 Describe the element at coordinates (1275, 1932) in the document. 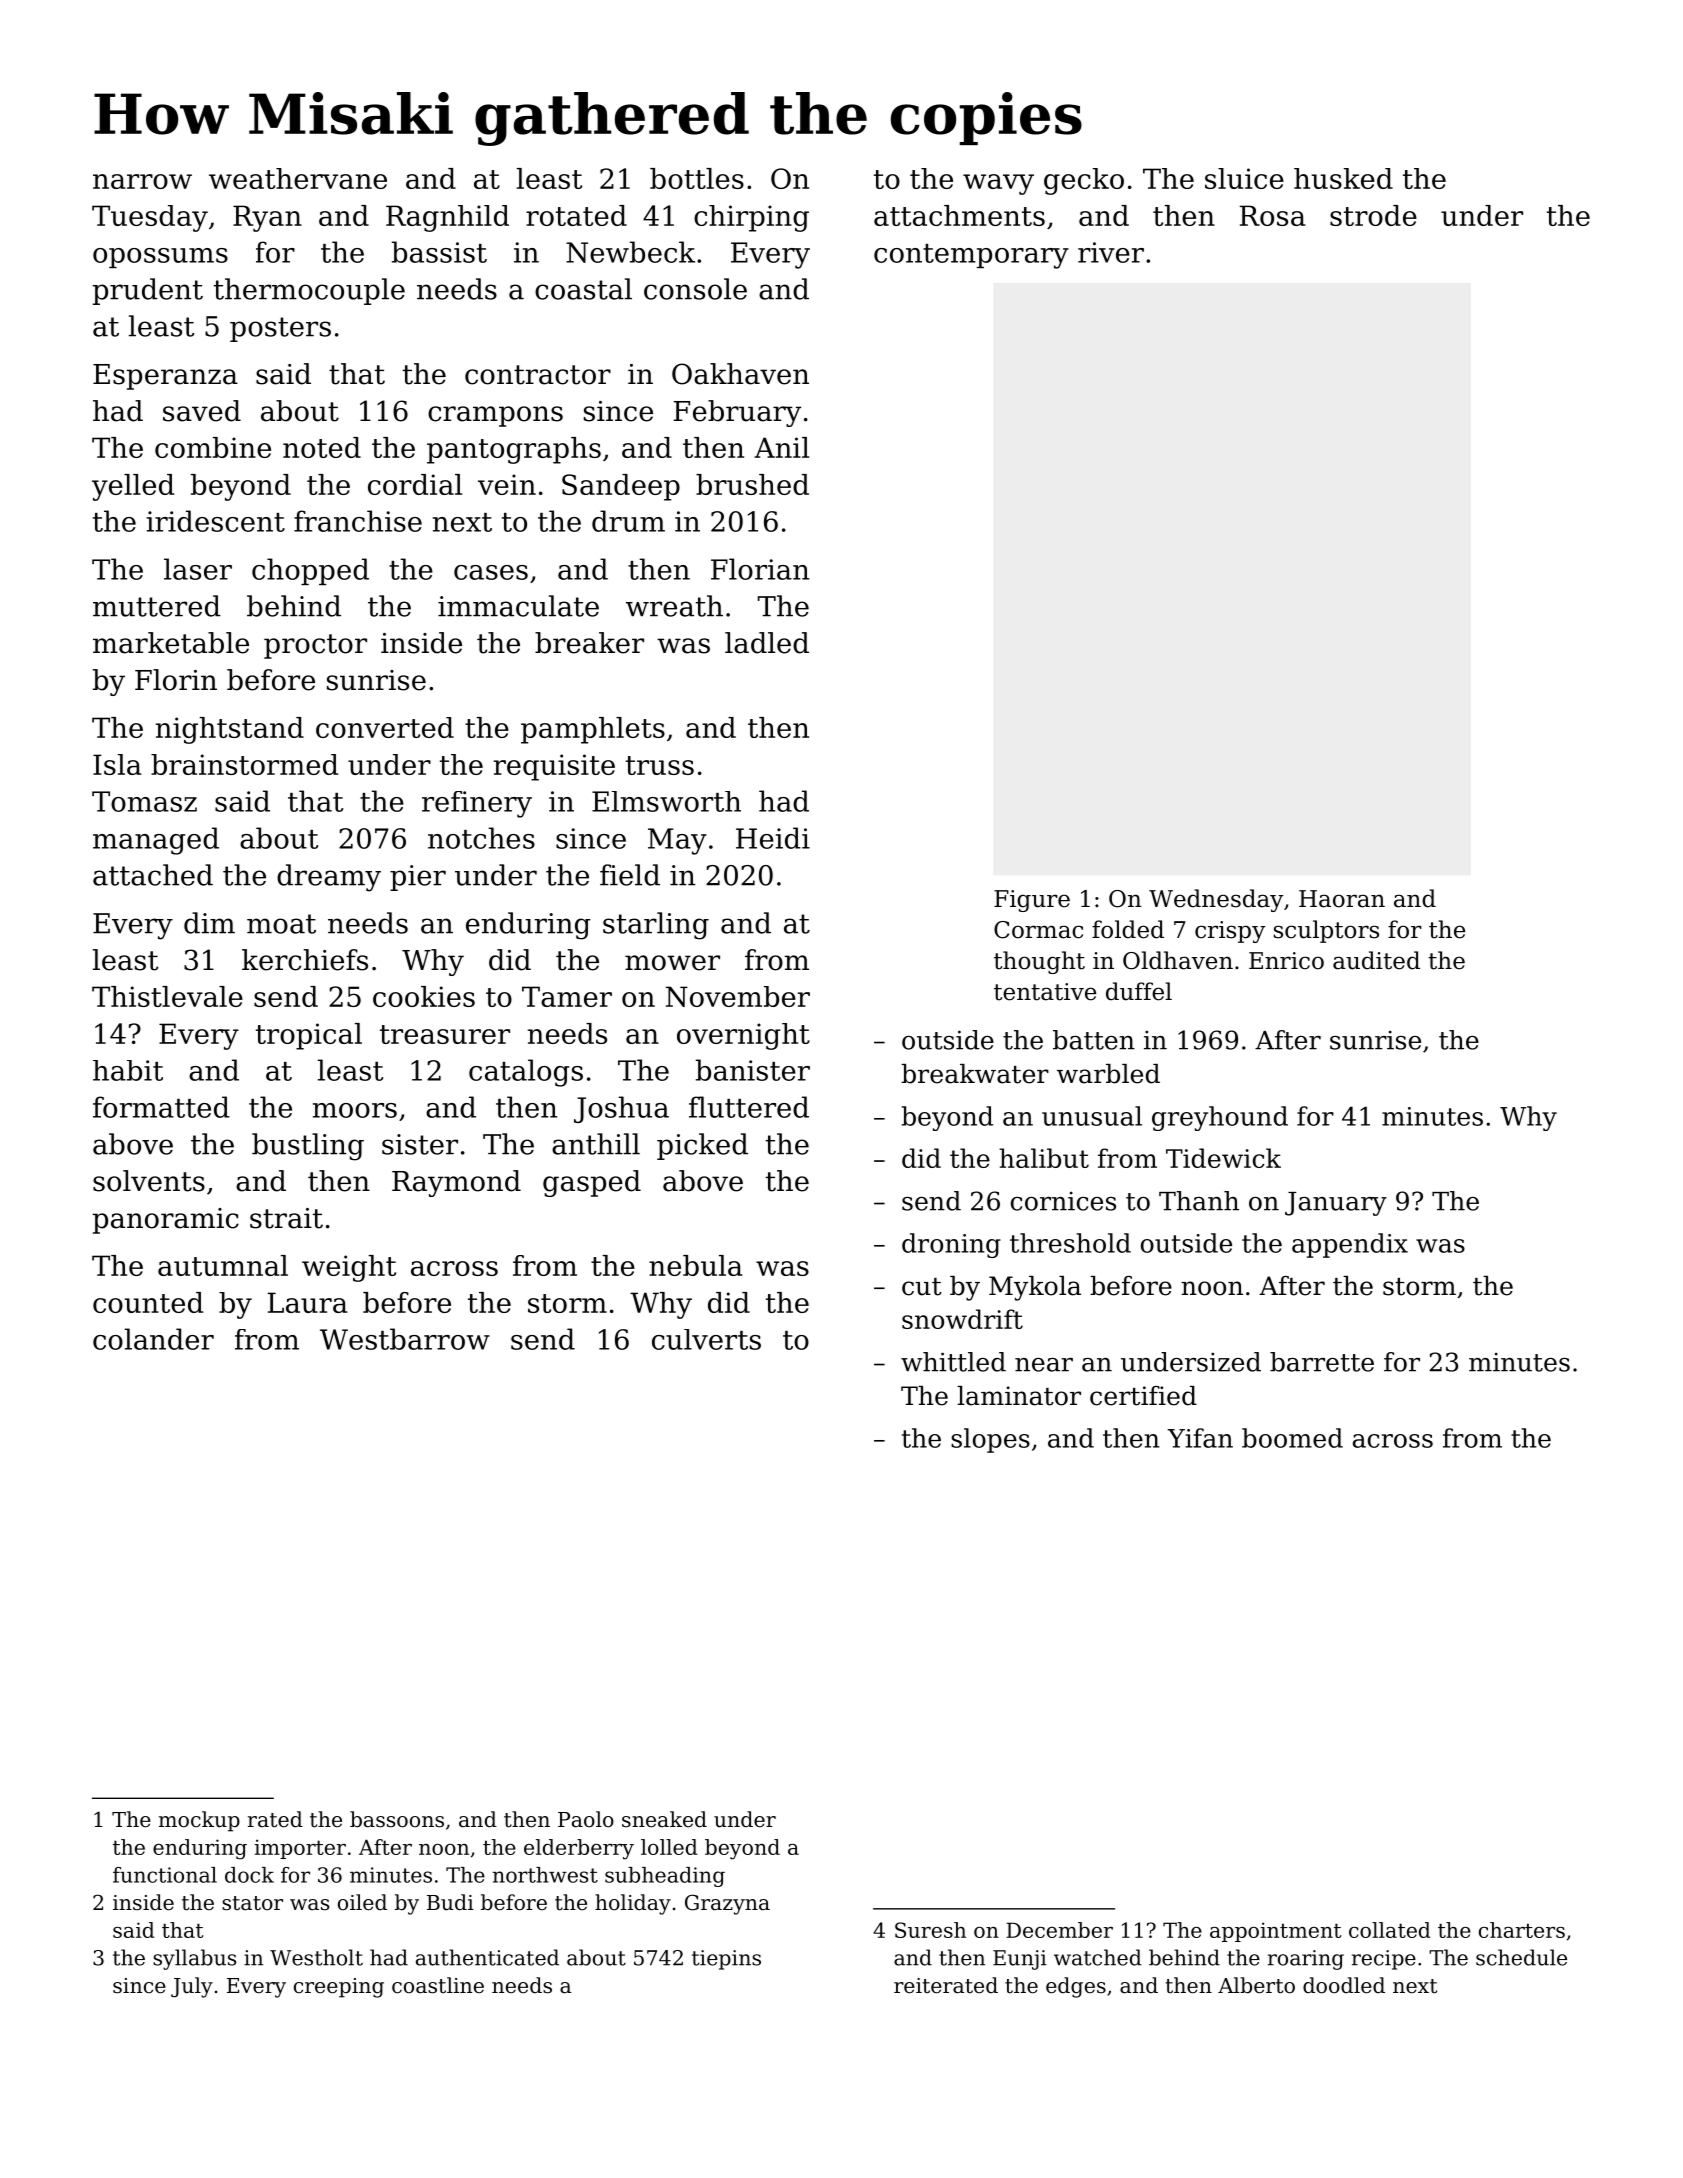

I see `appointment` at that location.
